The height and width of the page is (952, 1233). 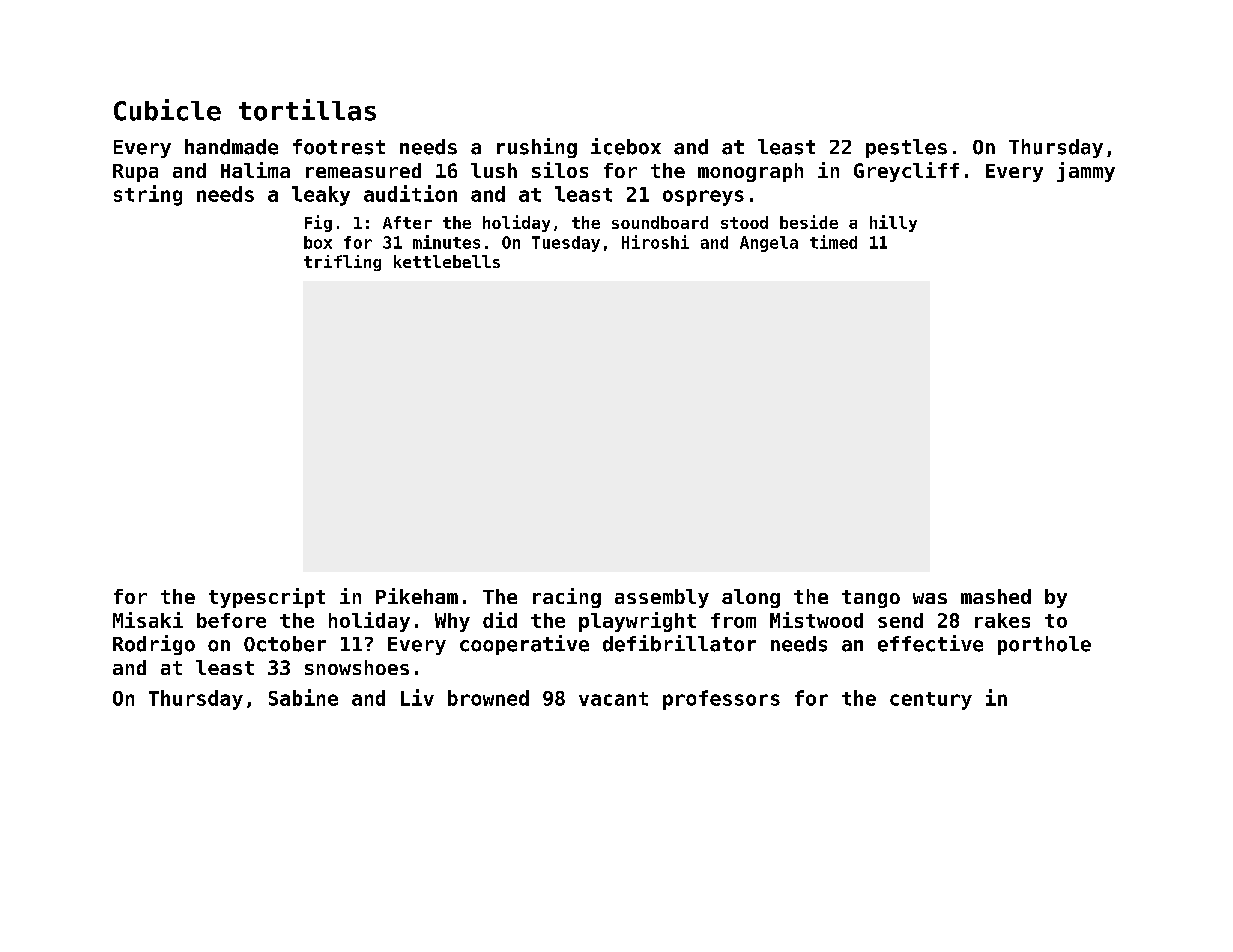 What do you see at coordinates (626, 146) in the page?
I see `icebox` at bounding box center [626, 146].
